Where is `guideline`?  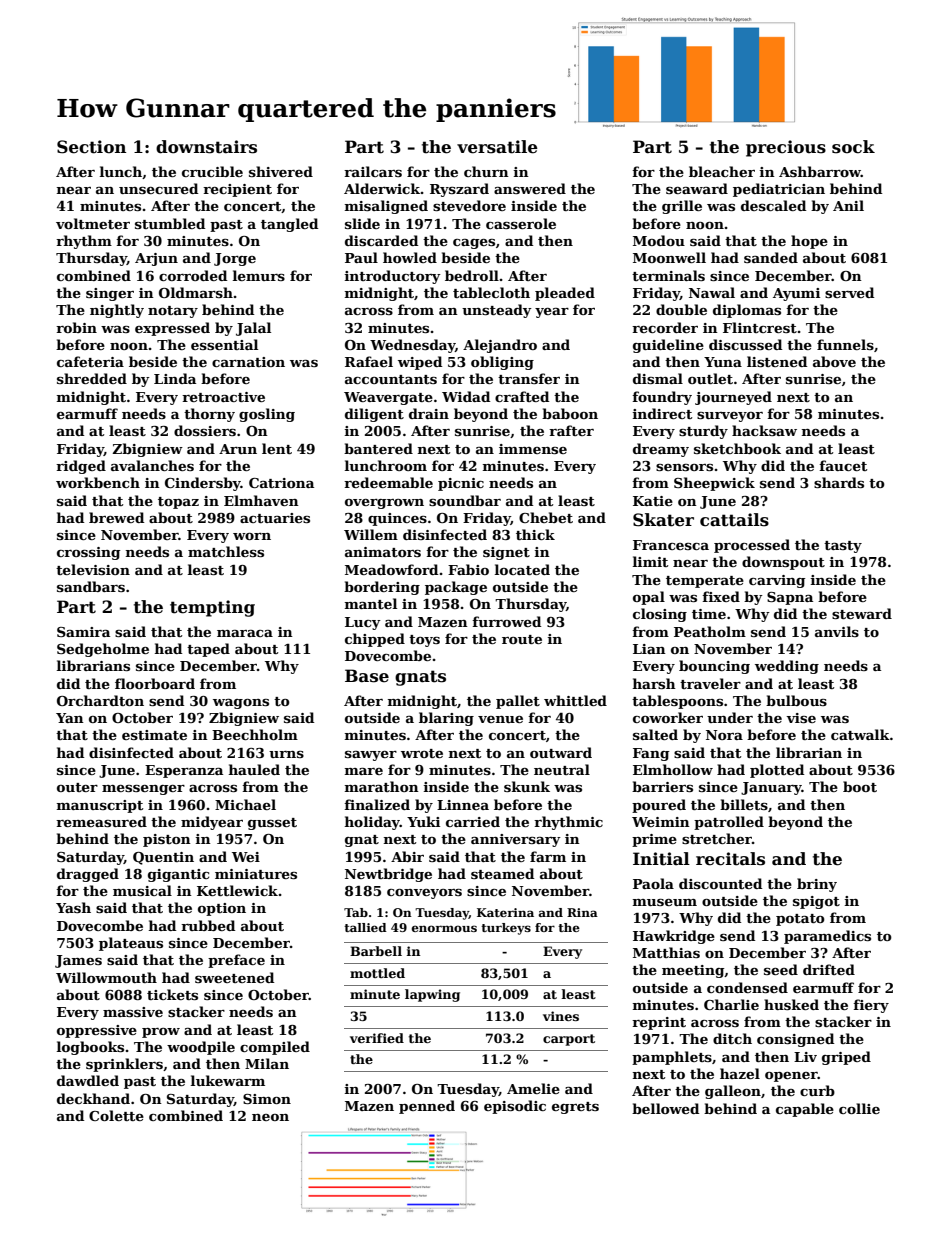
guideline is located at coordinates (668, 346).
